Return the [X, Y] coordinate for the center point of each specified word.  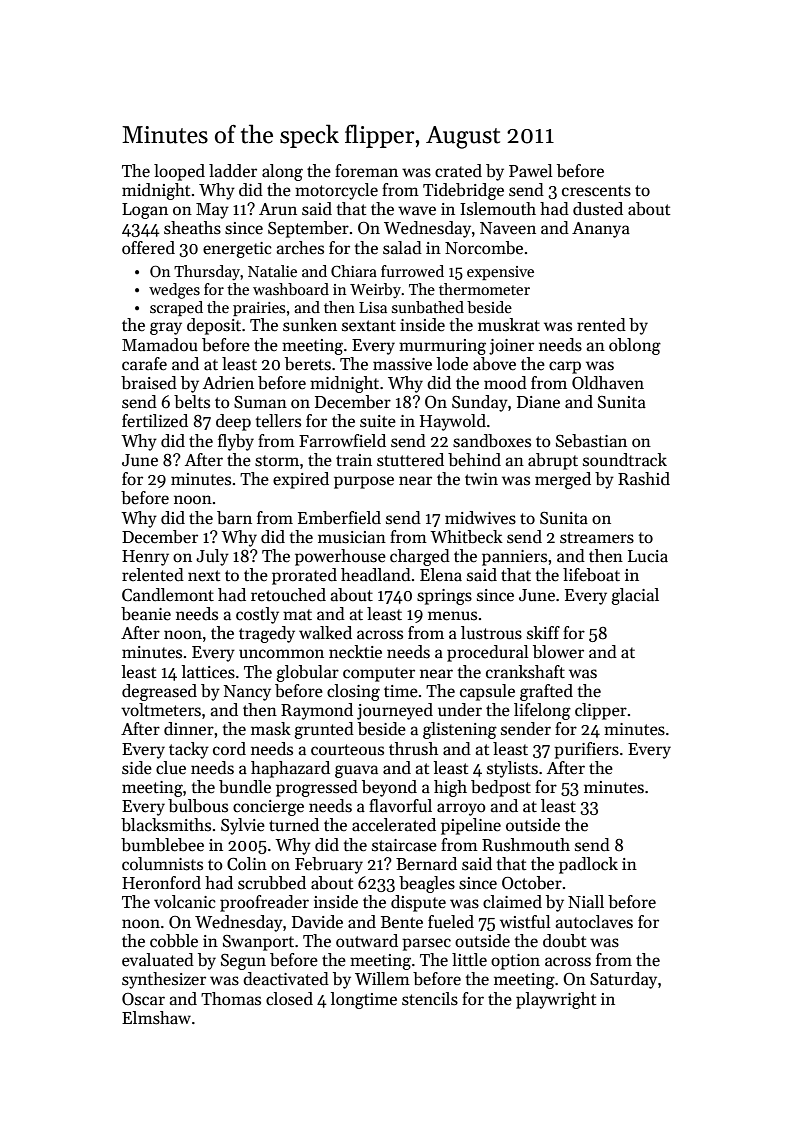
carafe [144, 364]
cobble [174, 941]
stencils [430, 999]
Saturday [623, 980]
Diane [538, 402]
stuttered [410, 460]
